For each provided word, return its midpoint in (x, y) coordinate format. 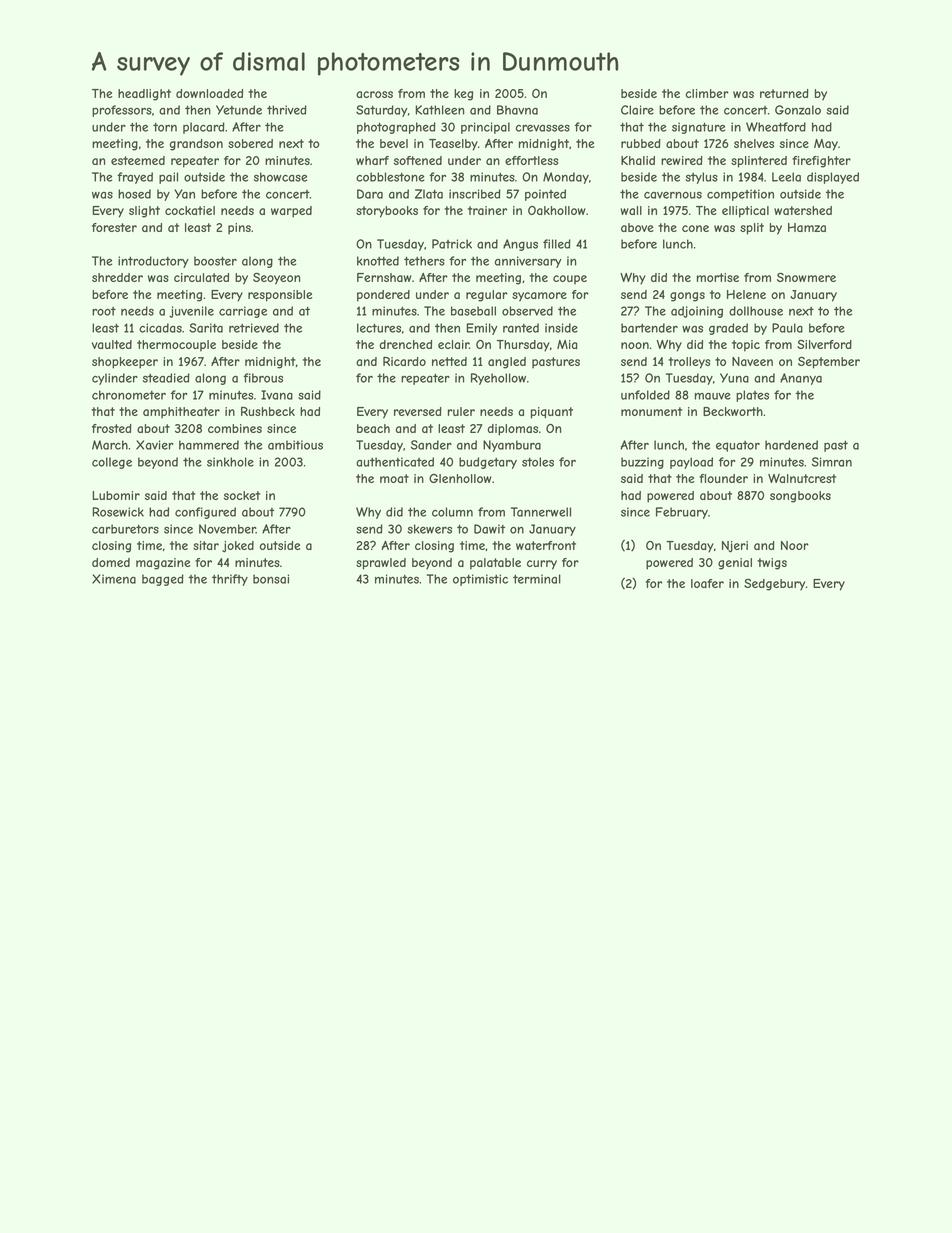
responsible (280, 296)
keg (463, 95)
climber (707, 93)
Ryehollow (498, 379)
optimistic (480, 580)
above (637, 227)
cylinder (115, 379)
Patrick (452, 244)
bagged (163, 580)
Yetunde (239, 110)
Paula (787, 328)
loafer (707, 583)
